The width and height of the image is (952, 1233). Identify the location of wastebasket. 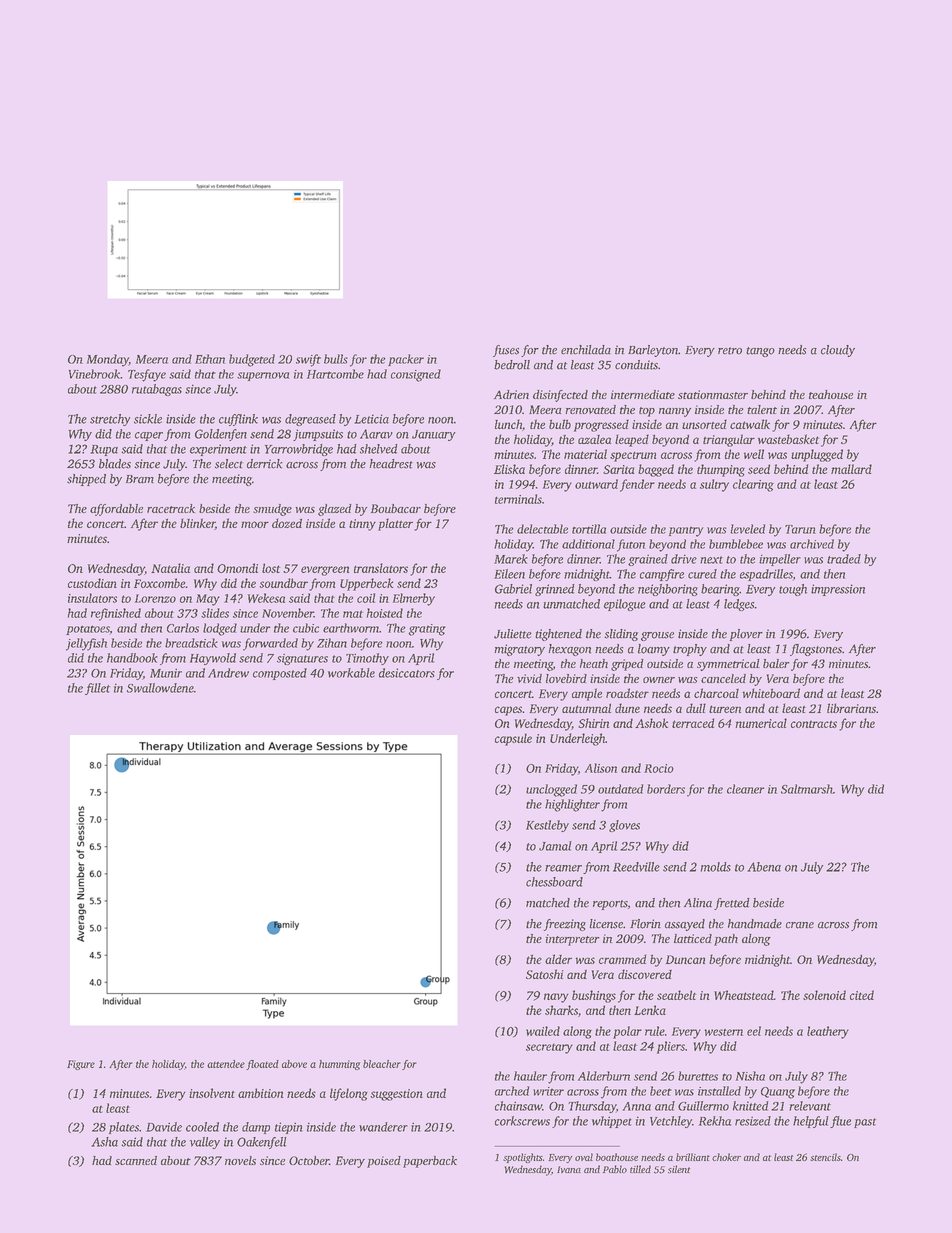
(788, 439).
